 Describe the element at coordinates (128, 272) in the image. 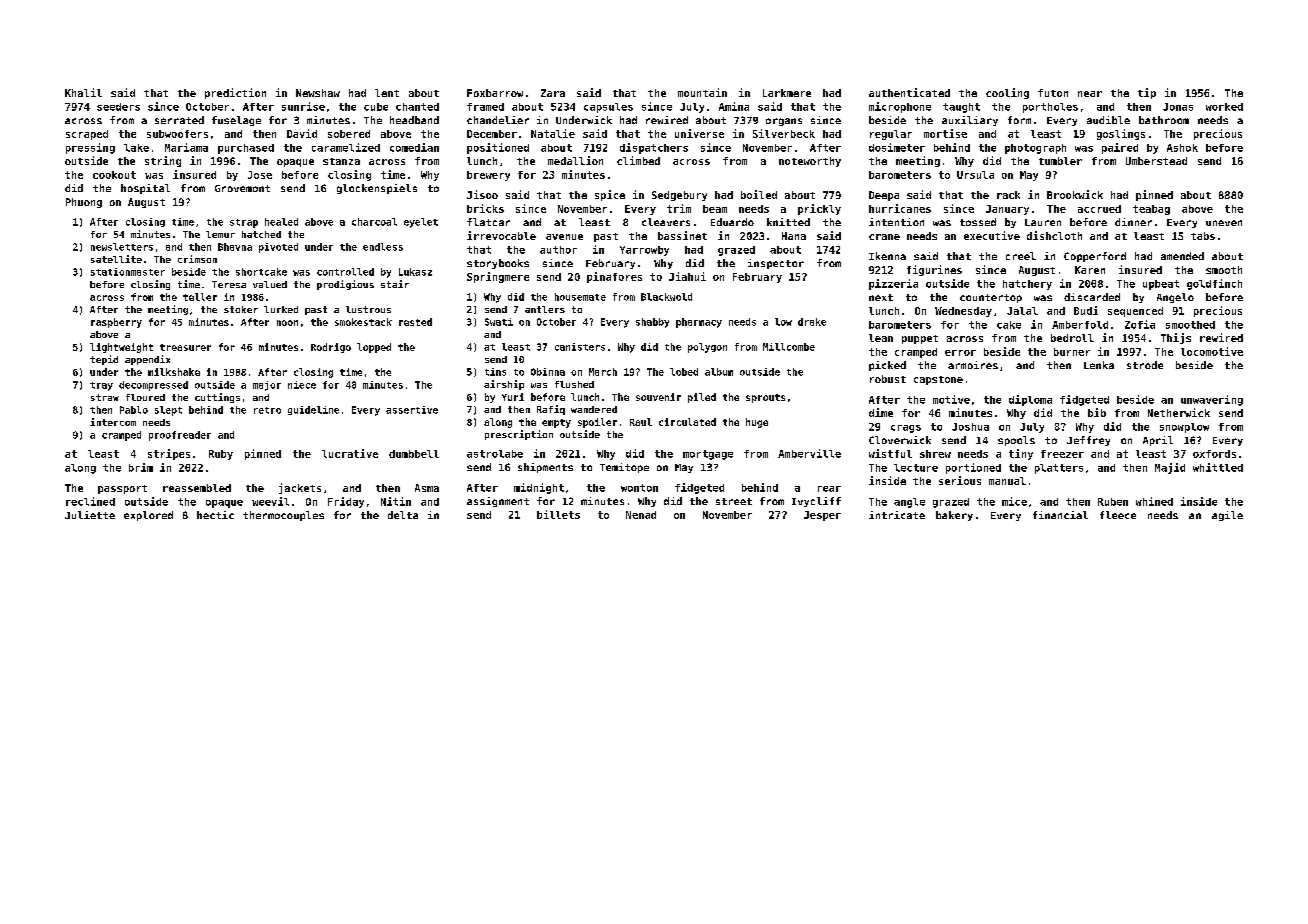

I see `stationmaster` at that location.
